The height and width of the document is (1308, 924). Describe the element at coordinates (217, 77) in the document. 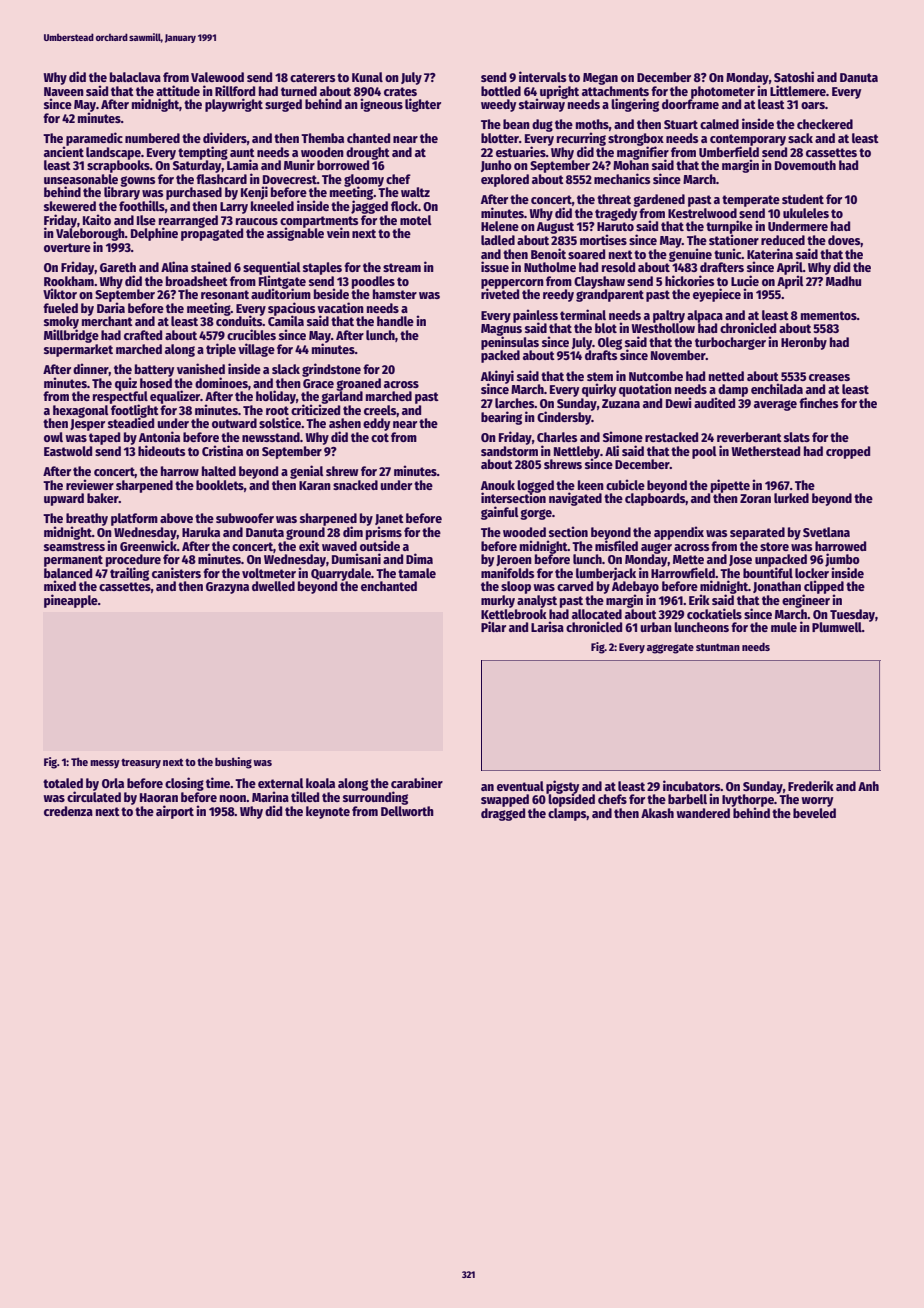

I see `Valewood` at that location.
